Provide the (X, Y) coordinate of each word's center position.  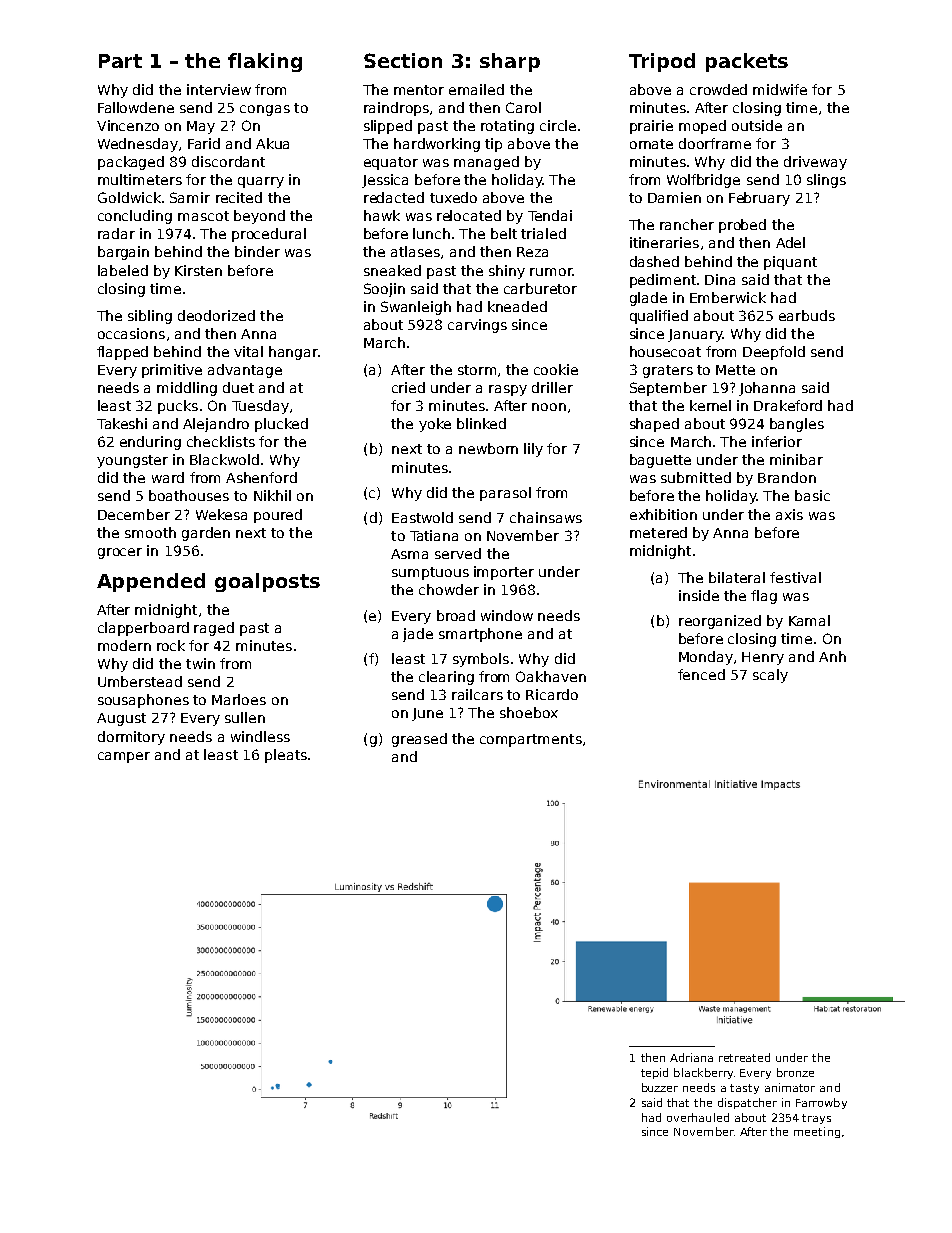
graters (668, 371)
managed (486, 163)
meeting (817, 1132)
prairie (651, 127)
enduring (150, 443)
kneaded (517, 306)
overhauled (698, 1117)
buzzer (660, 1087)
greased (419, 740)
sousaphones (143, 701)
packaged (131, 163)
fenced (701, 674)
